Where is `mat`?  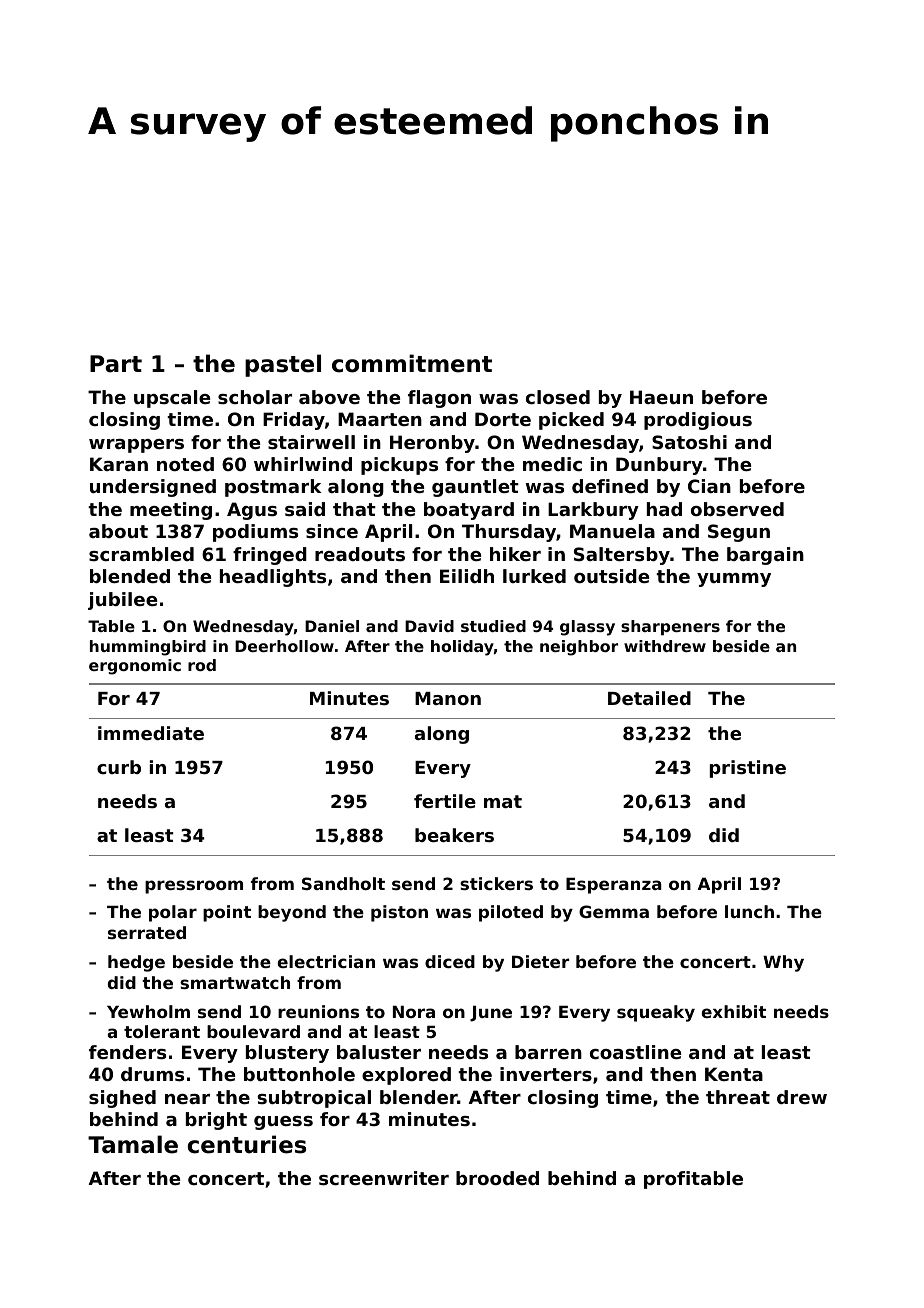 mat is located at coordinates (503, 801).
